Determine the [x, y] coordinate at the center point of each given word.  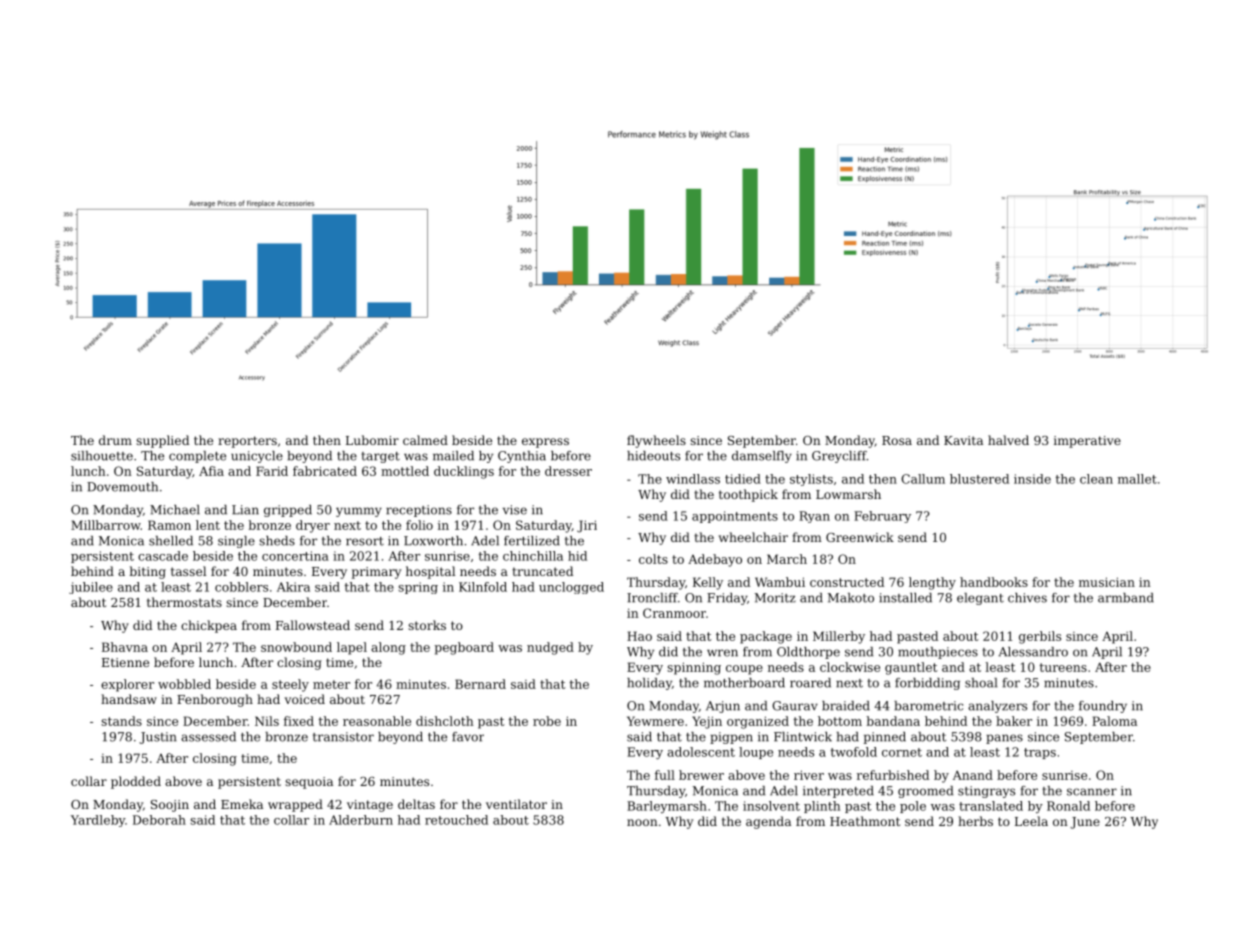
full [665, 775]
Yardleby [98, 821]
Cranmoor [674, 613]
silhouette [102, 456]
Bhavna [125, 647]
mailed [453, 456]
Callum [923, 479]
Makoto [851, 598]
